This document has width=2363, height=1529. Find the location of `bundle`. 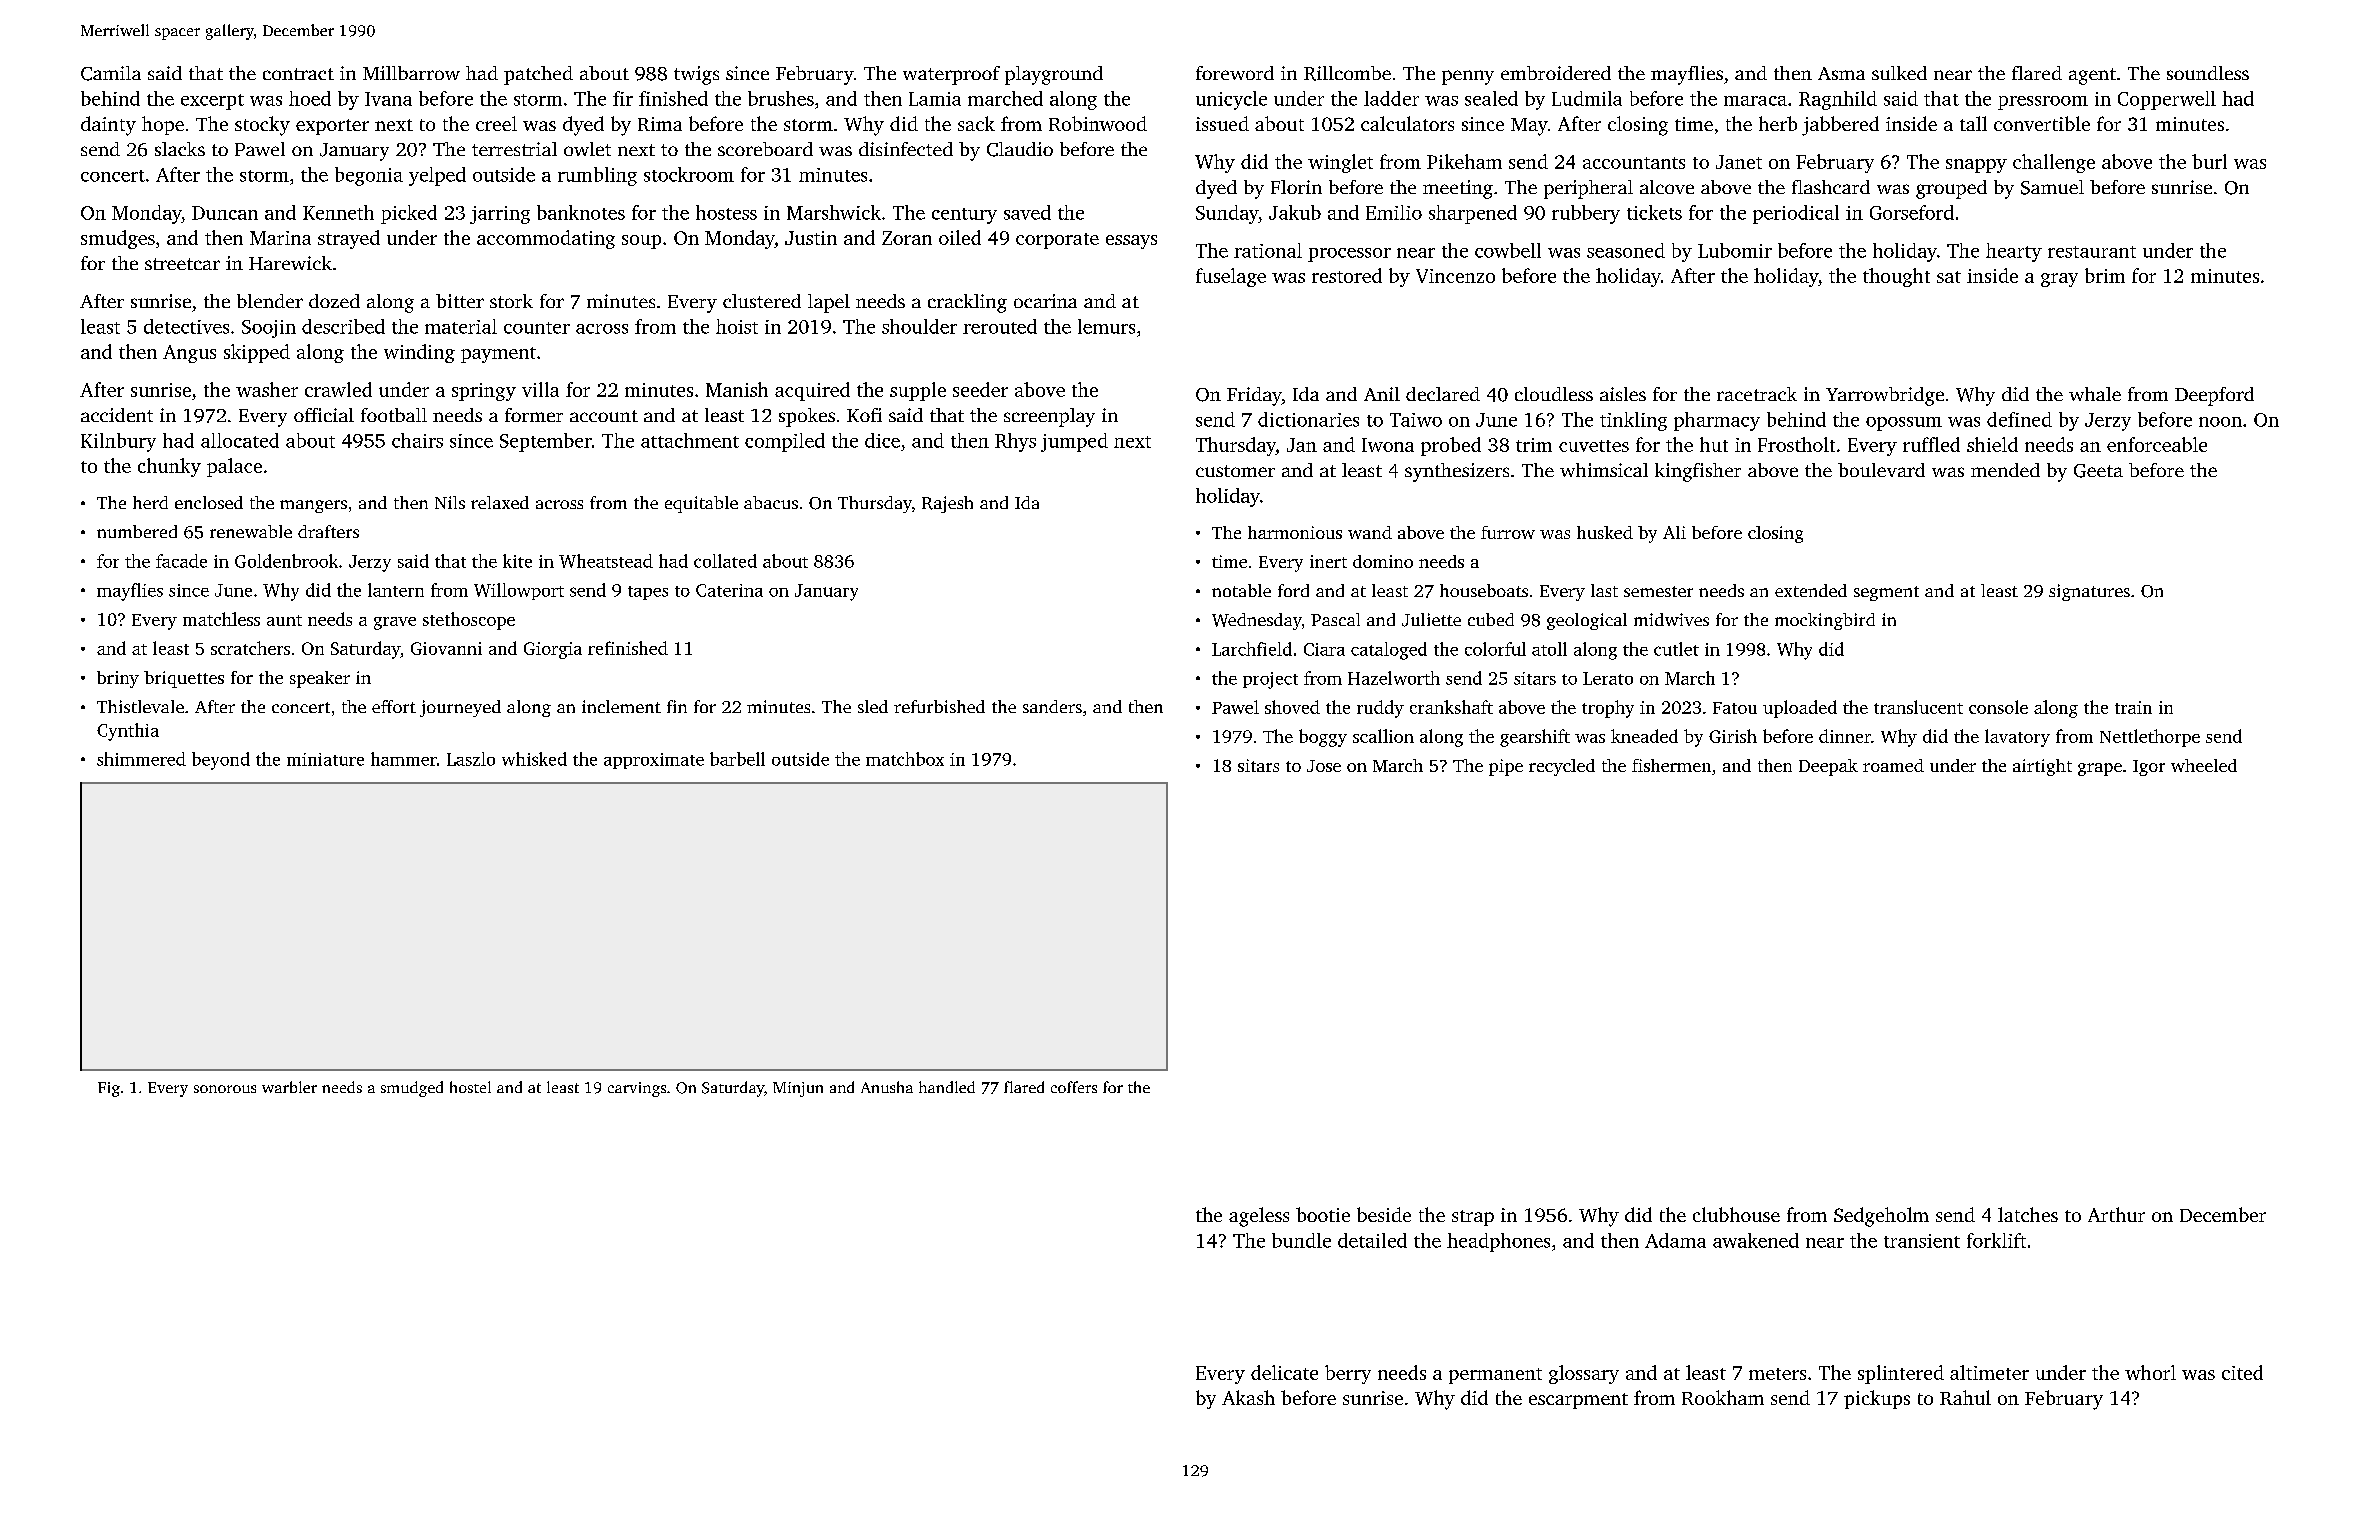

bundle is located at coordinates (1301, 1240).
